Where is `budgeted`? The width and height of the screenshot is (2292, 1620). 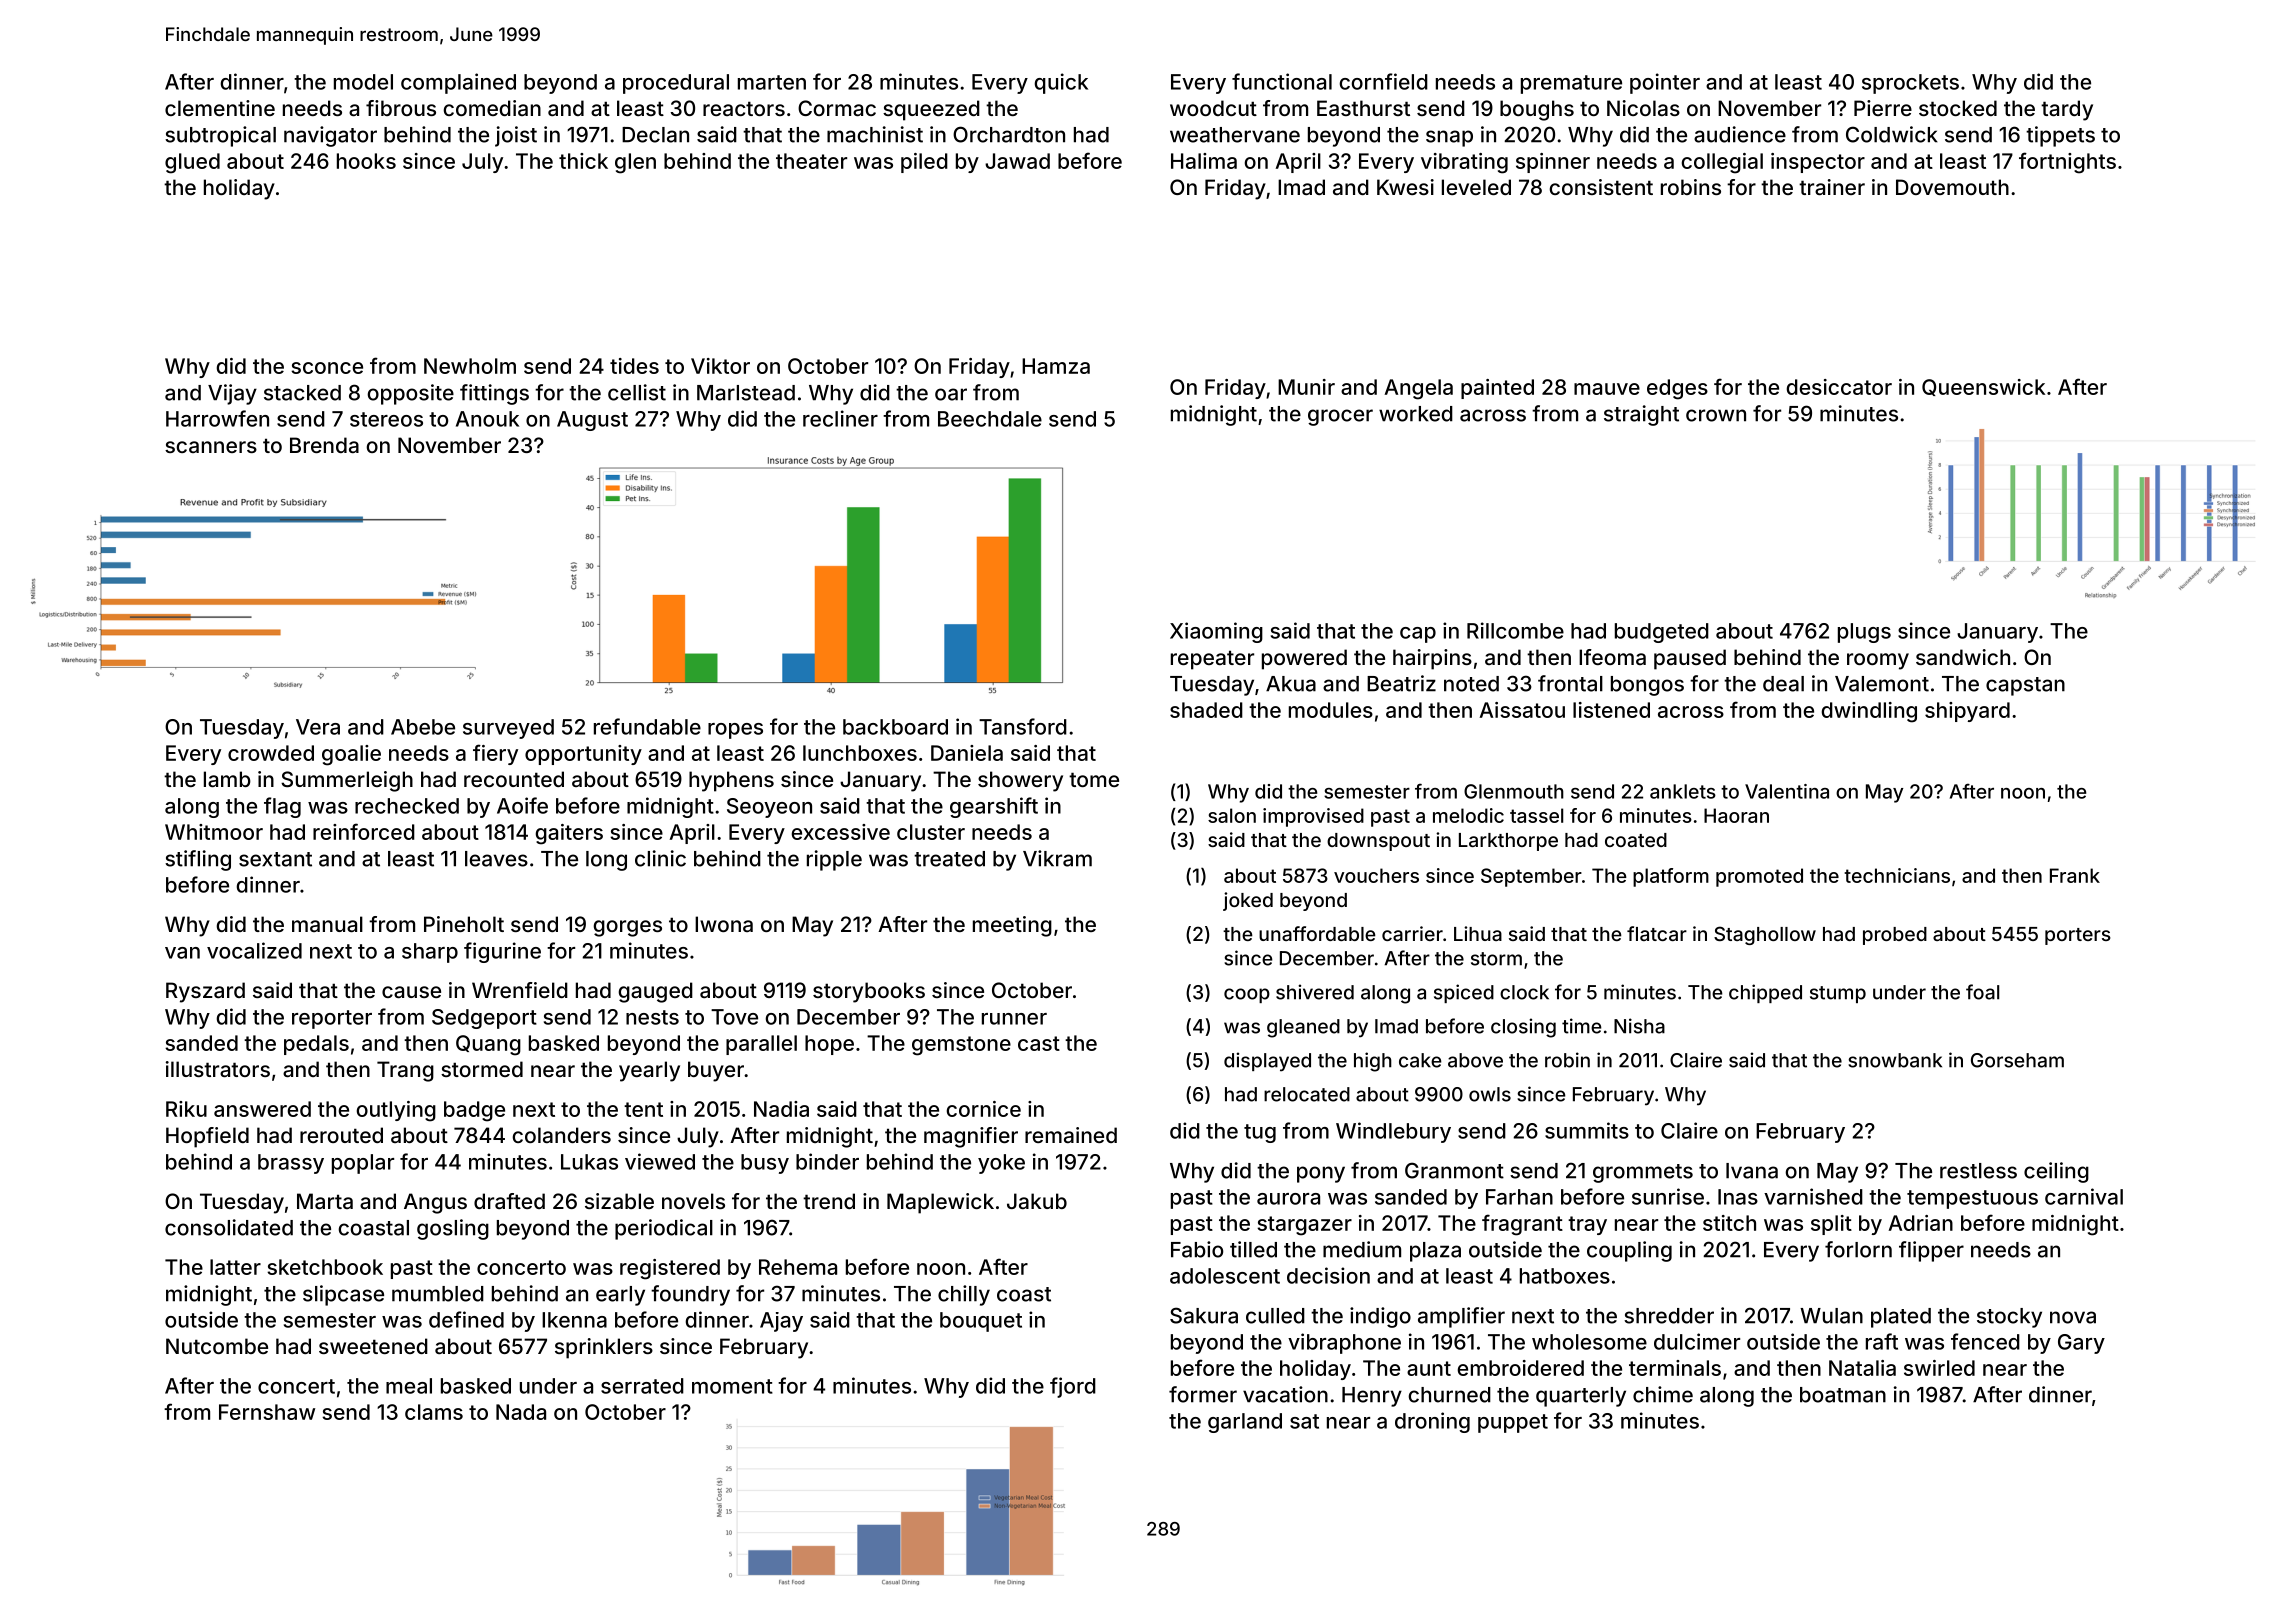
budgeted is located at coordinates (1662, 633).
